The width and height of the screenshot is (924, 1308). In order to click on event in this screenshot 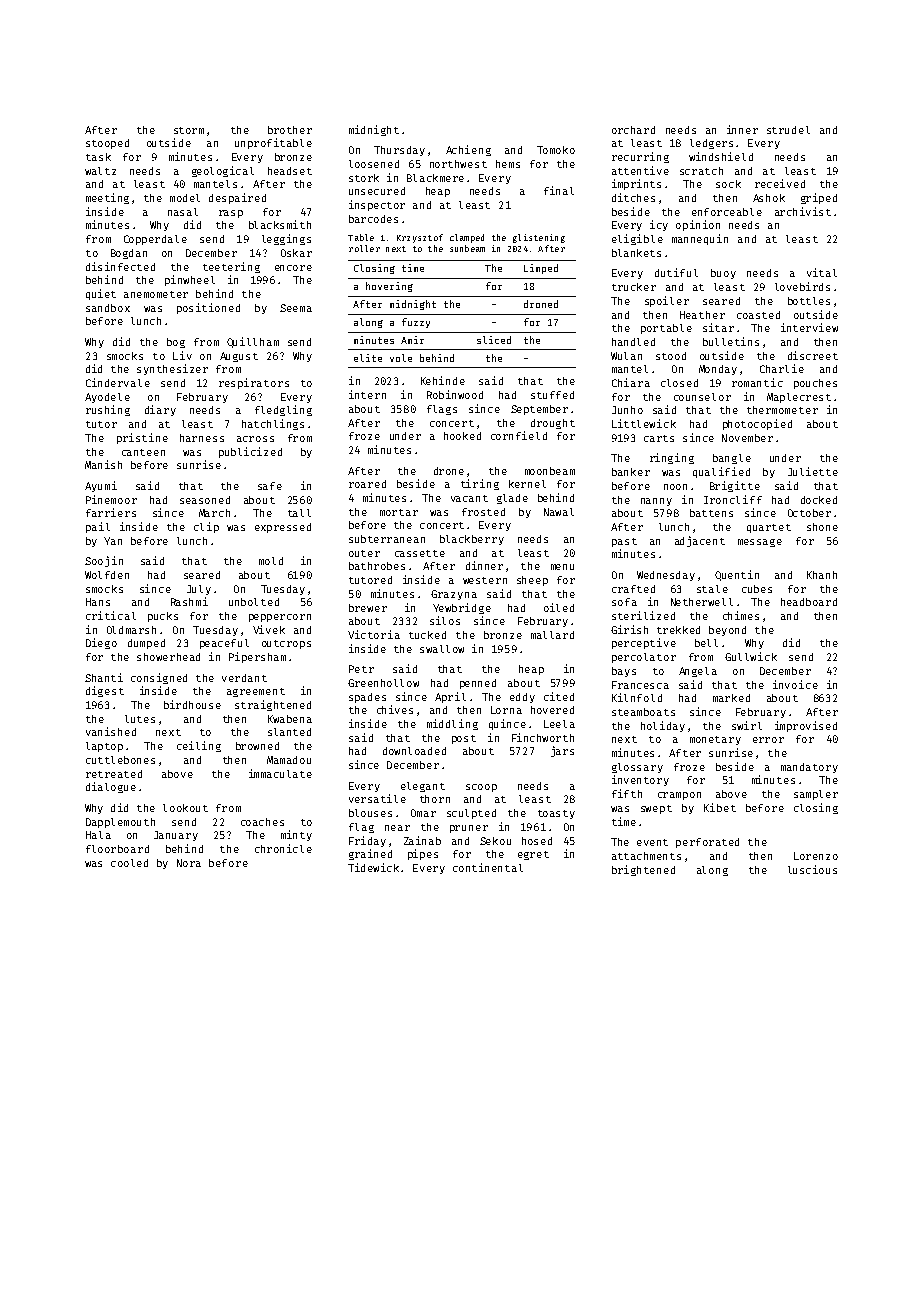, I will do `click(652, 842)`.
